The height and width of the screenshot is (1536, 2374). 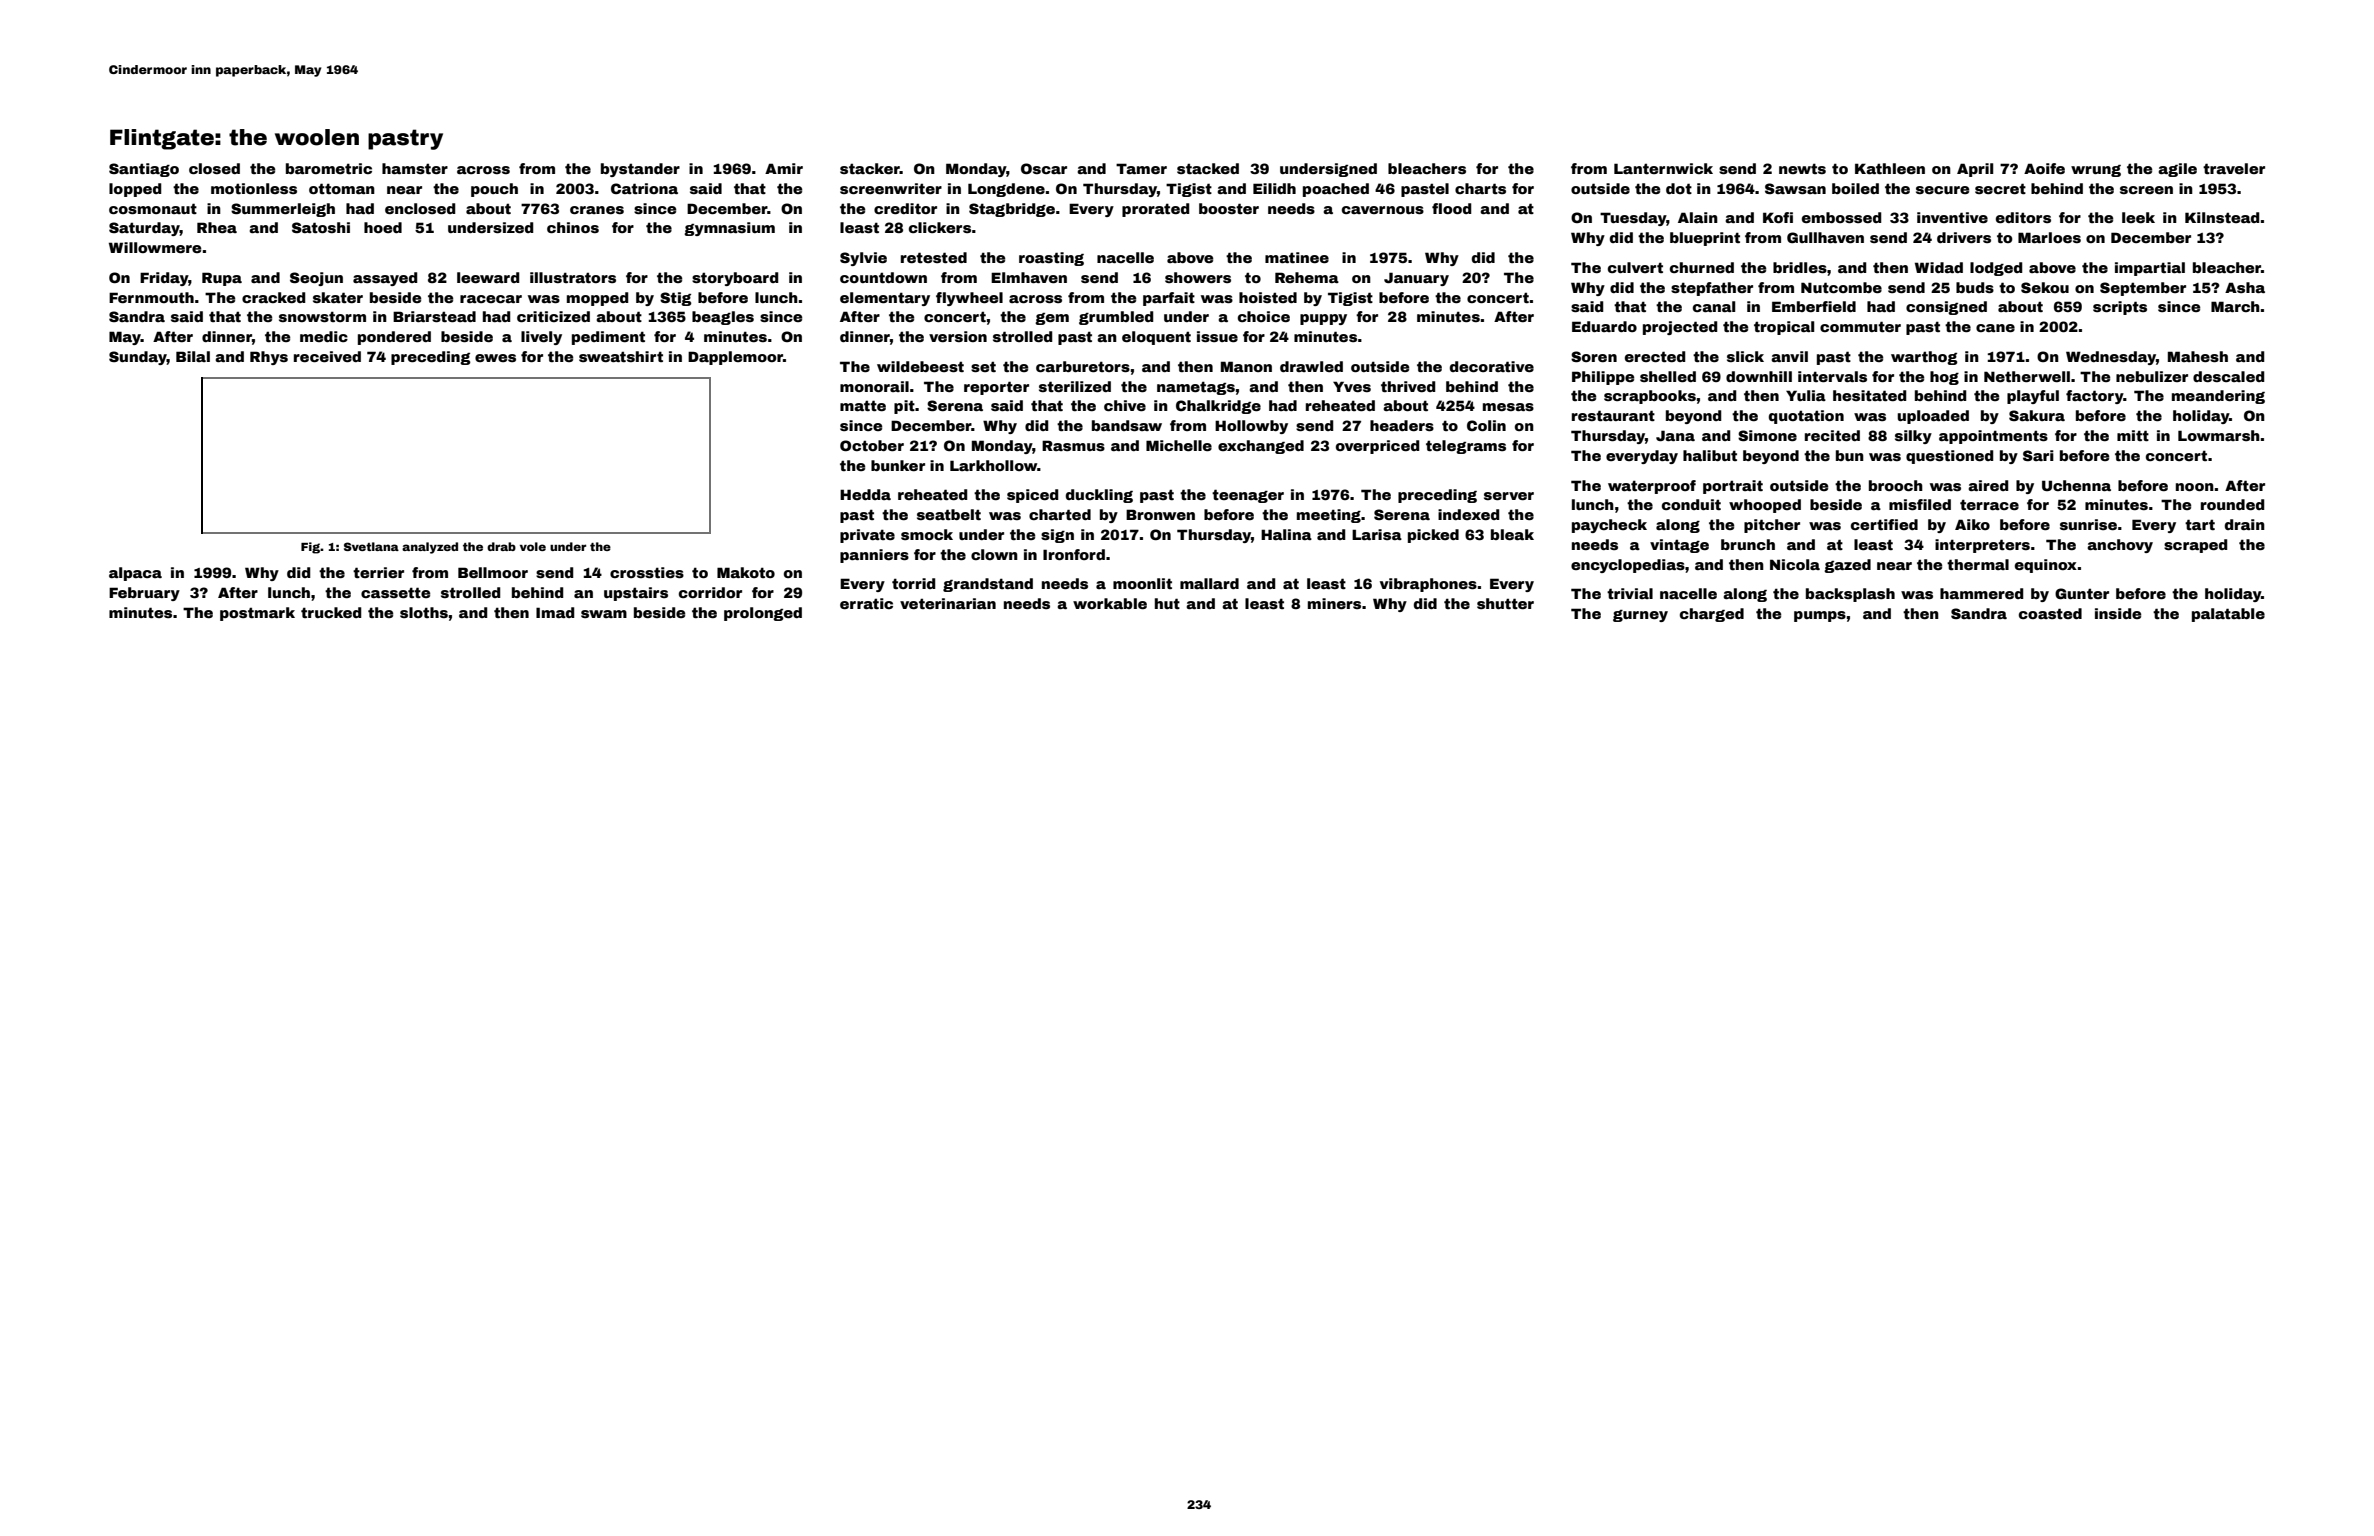 I want to click on postmark, so click(x=257, y=614).
